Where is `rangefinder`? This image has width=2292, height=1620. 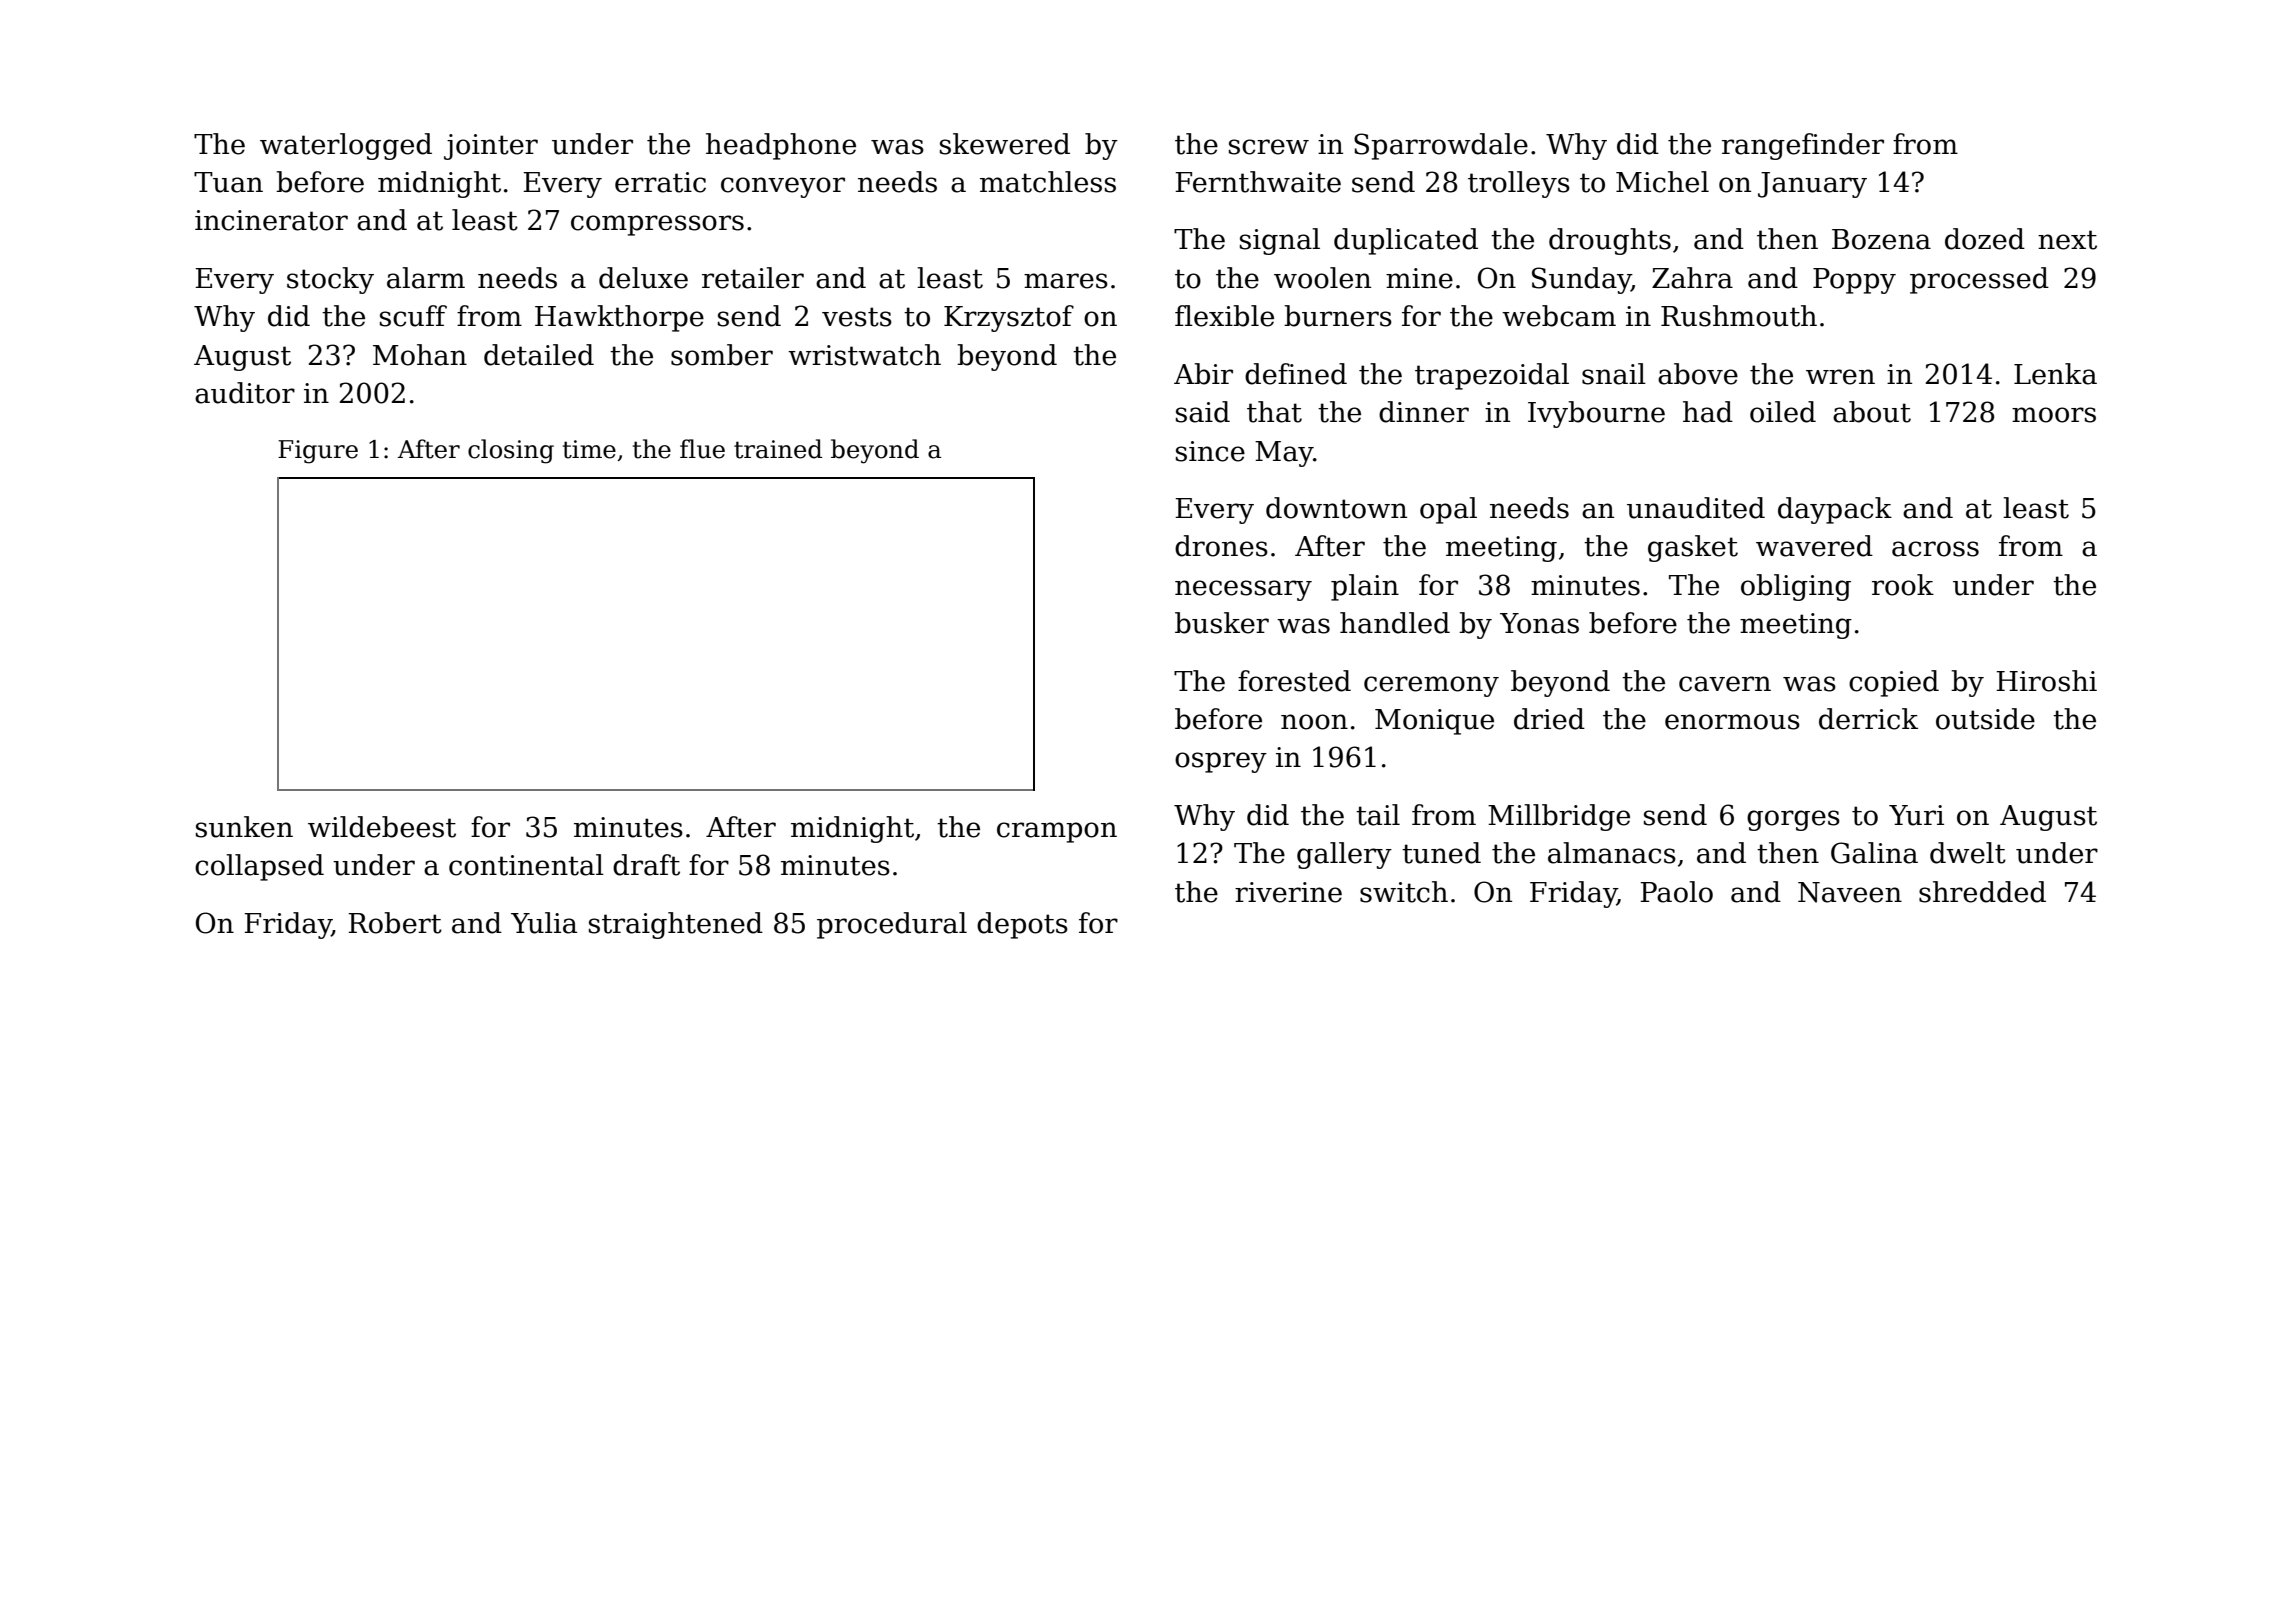 rangefinder is located at coordinates (1803, 146).
